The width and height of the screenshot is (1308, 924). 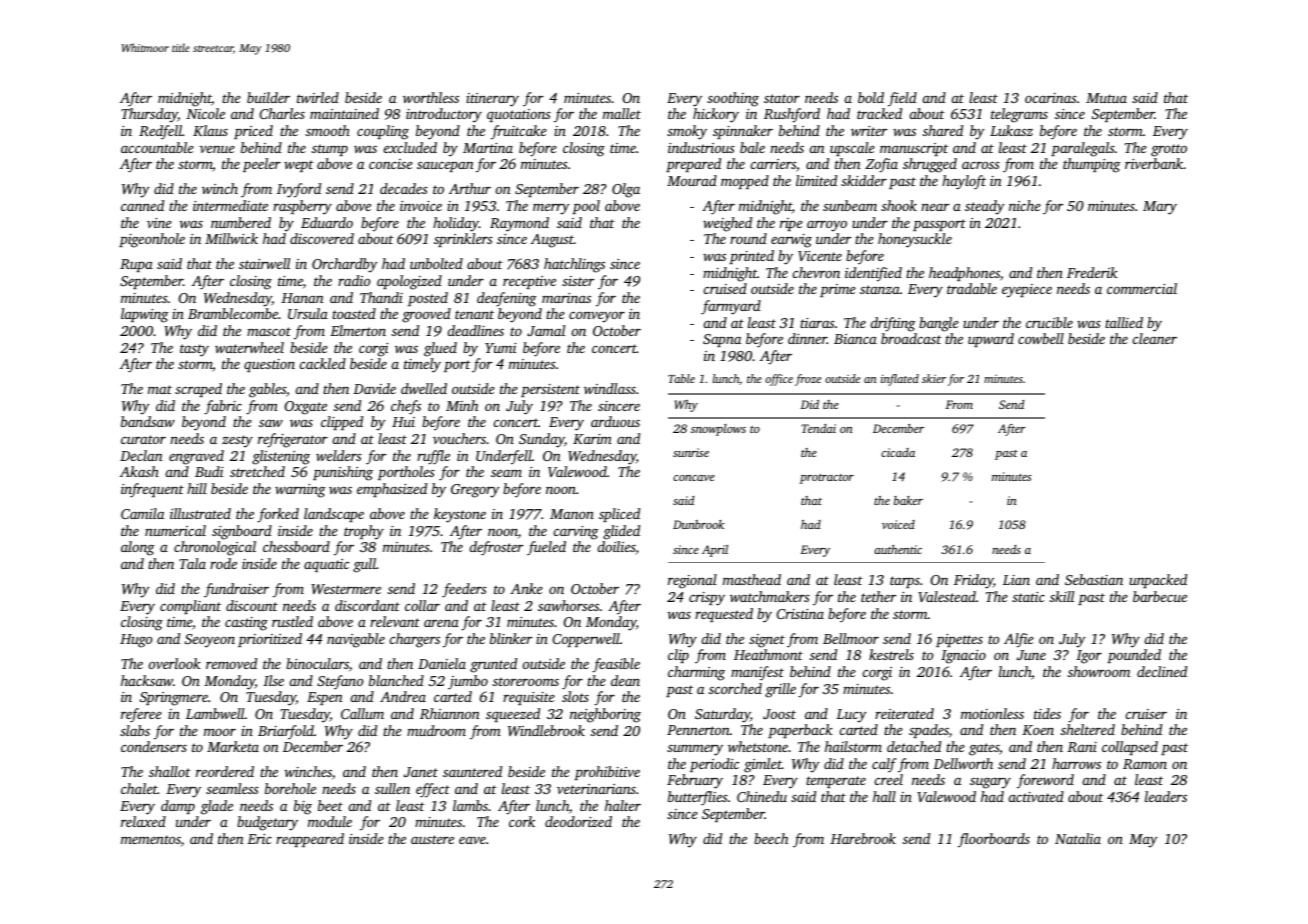 What do you see at coordinates (771, 838) in the screenshot?
I see `beech` at bounding box center [771, 838].
